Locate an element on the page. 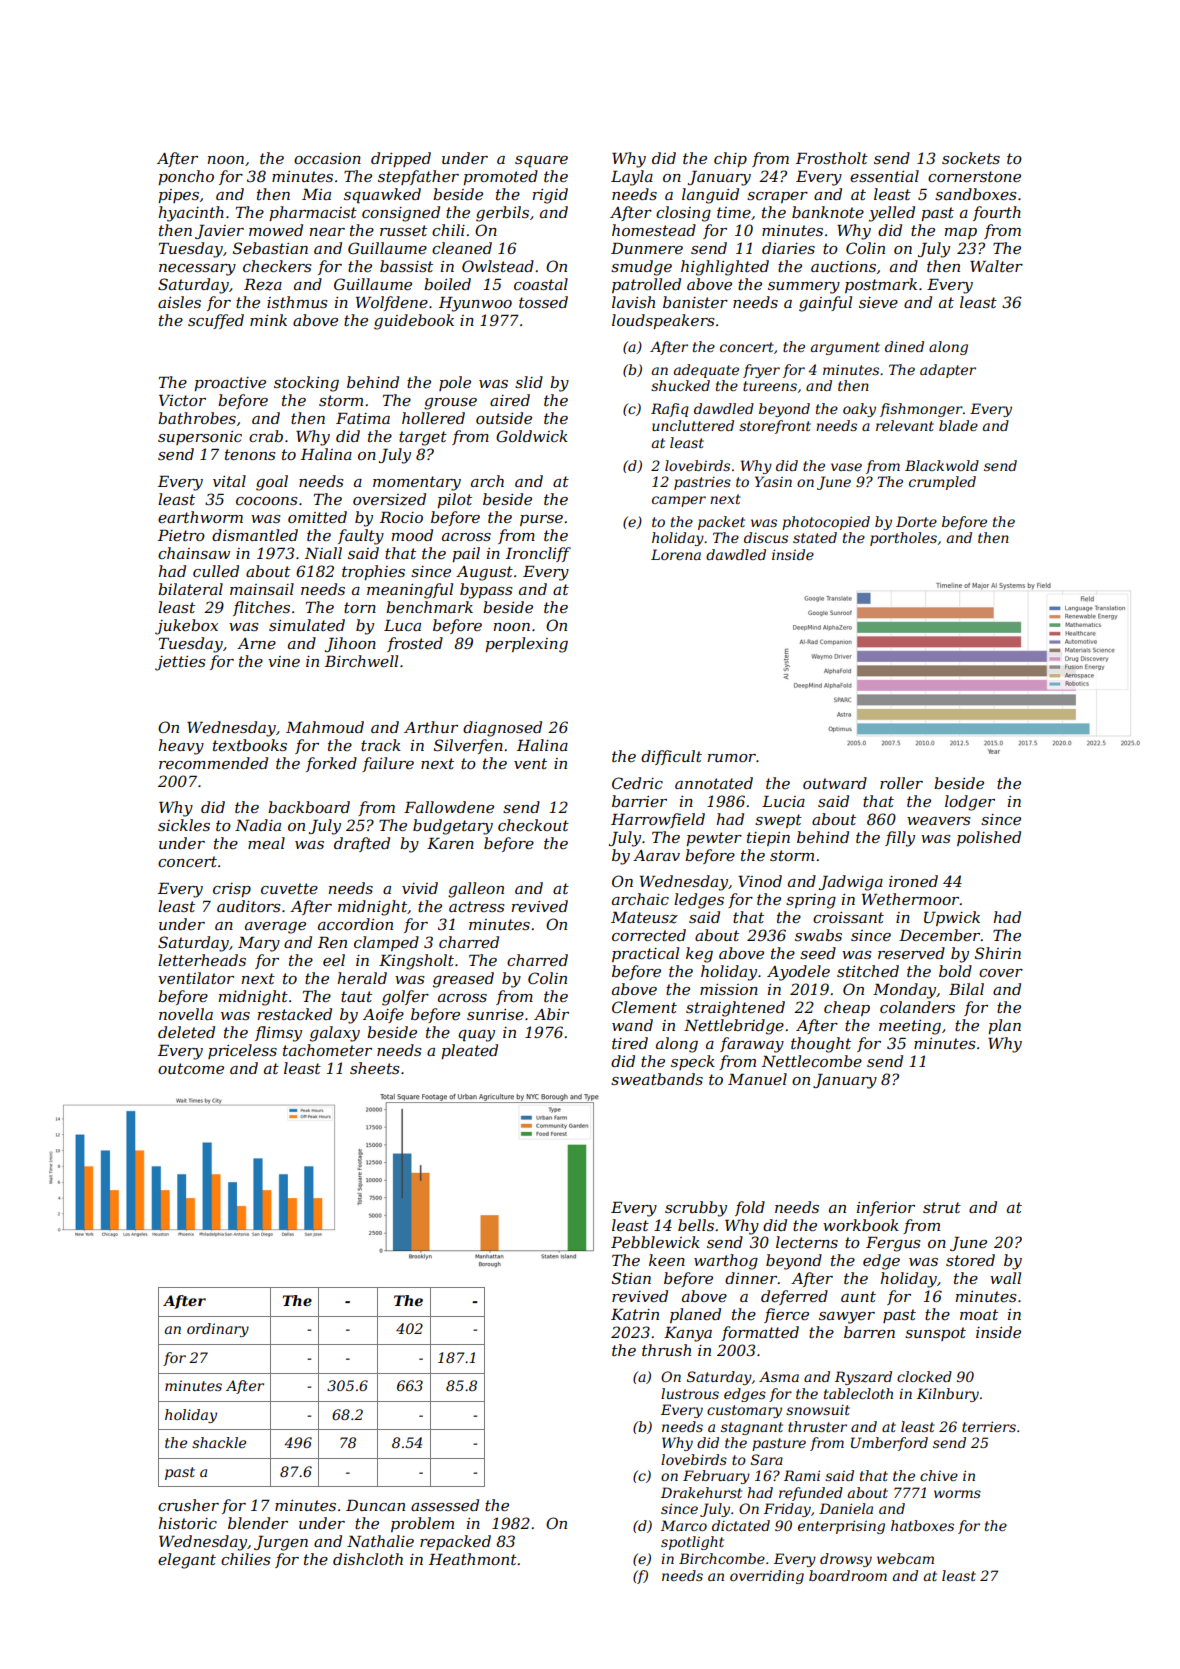  omitted is located at coordinates (317, 517).
